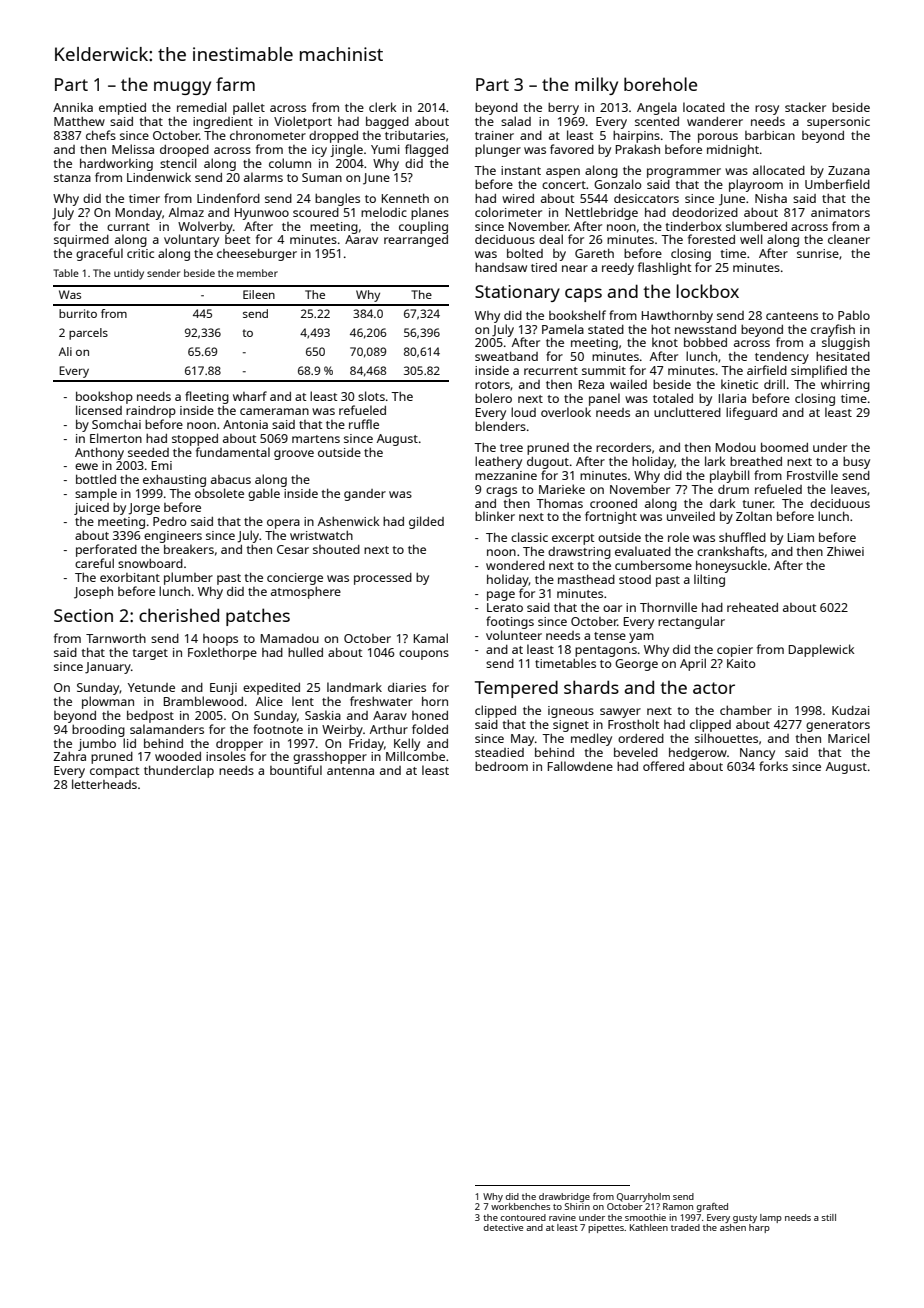  Describe the element at coordinates (520, 1206) in the screenshot. I see `workbenches` at that location.
